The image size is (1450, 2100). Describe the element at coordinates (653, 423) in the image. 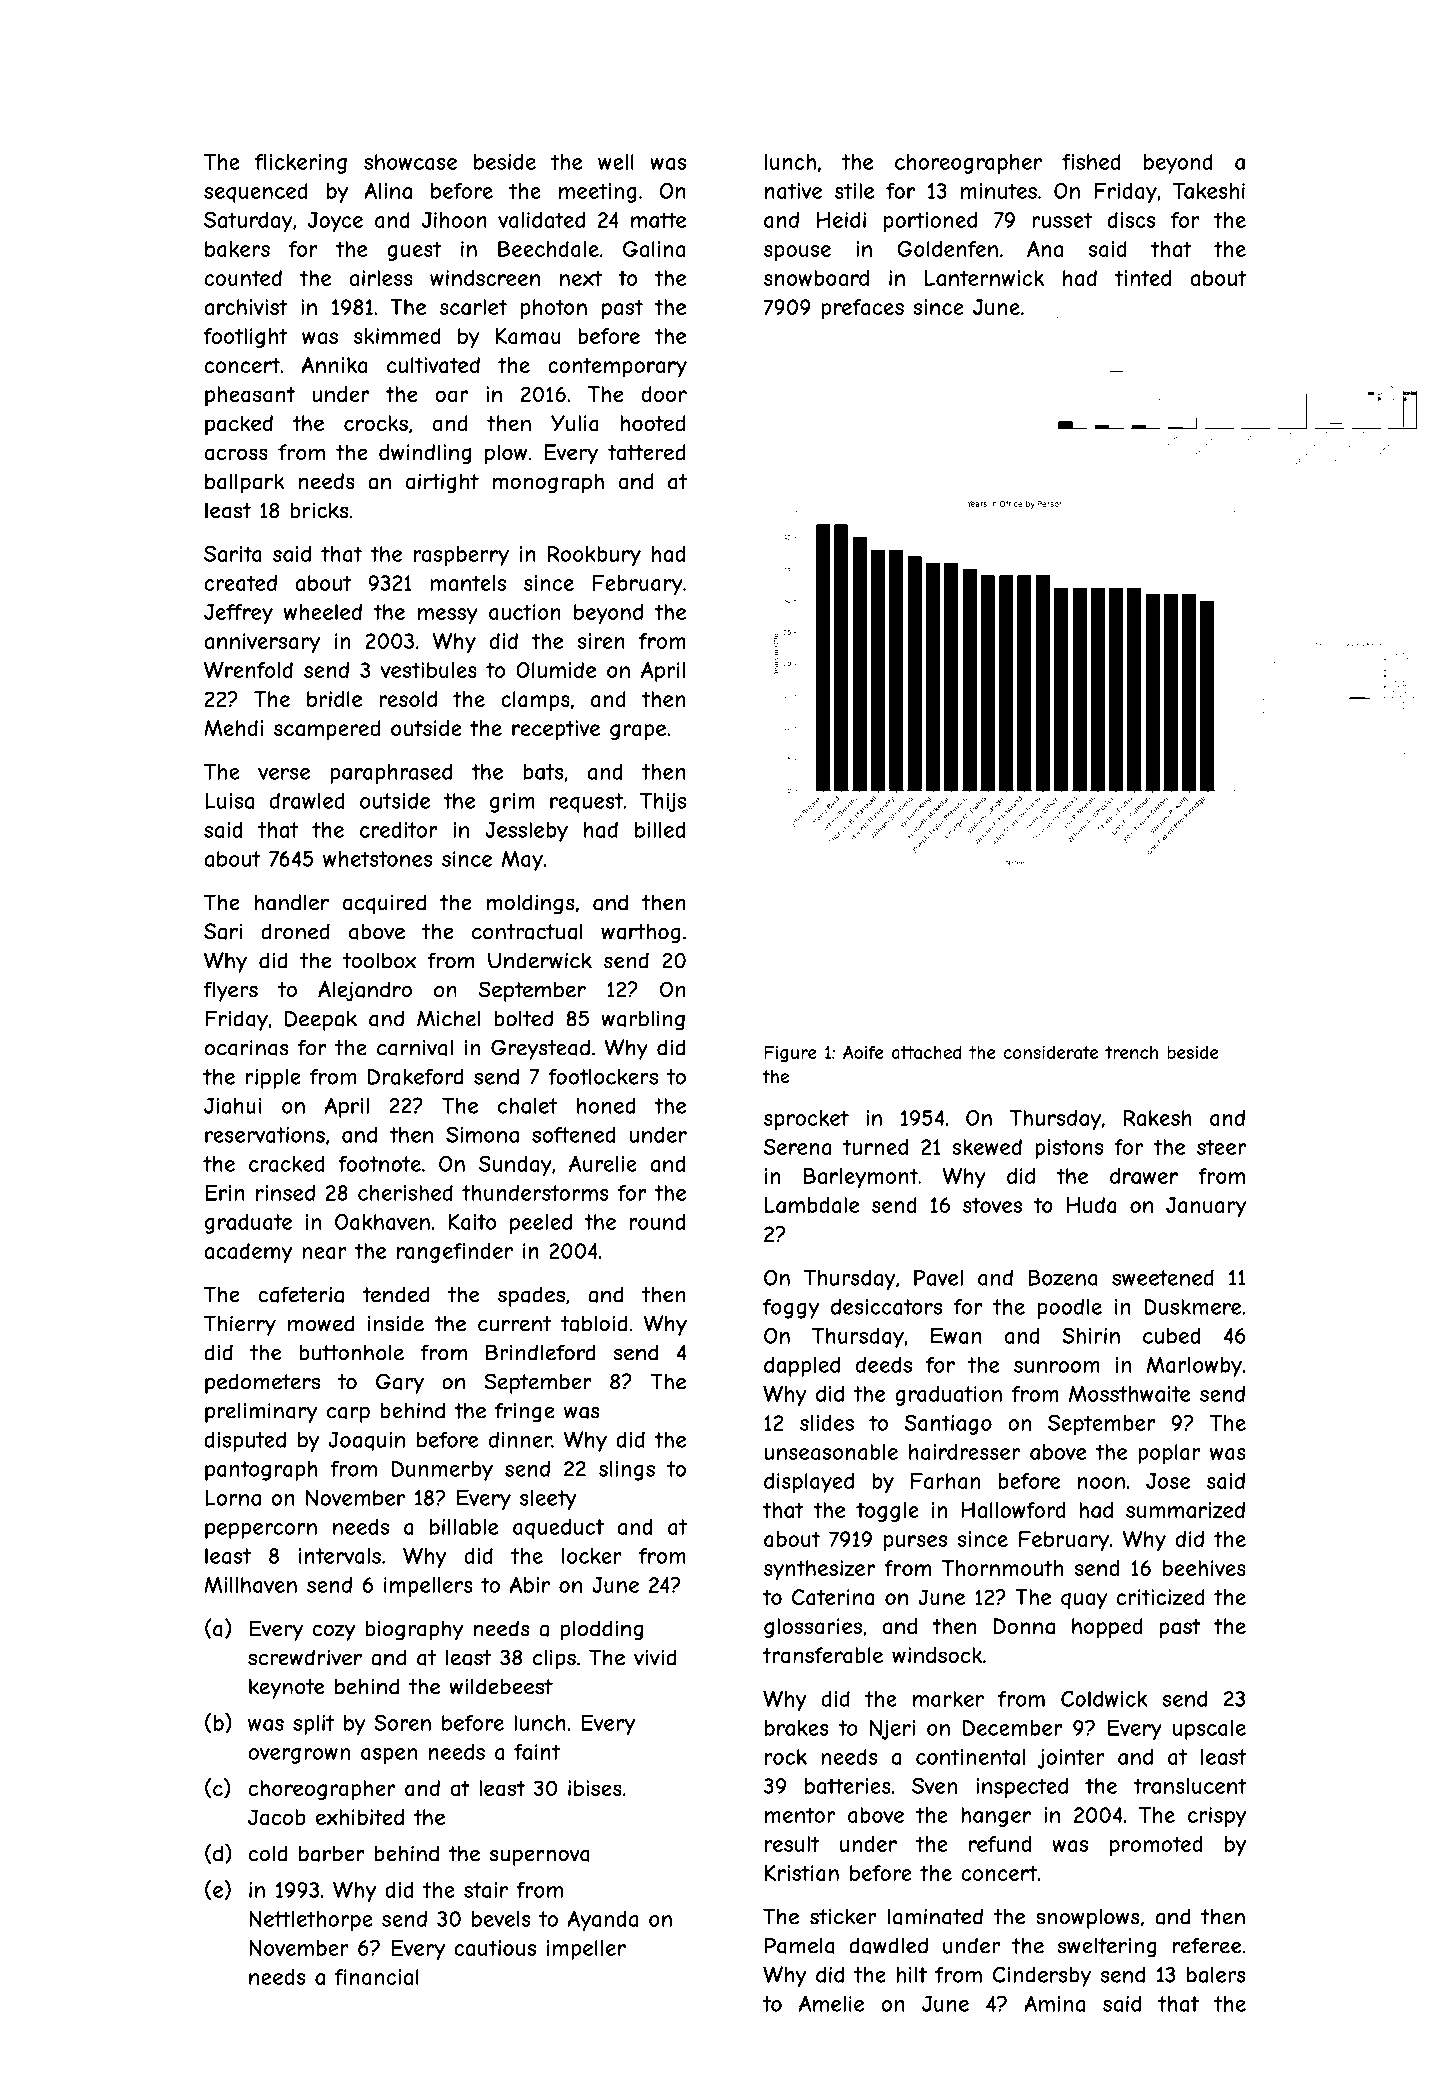

I see `hooted` at that location.
